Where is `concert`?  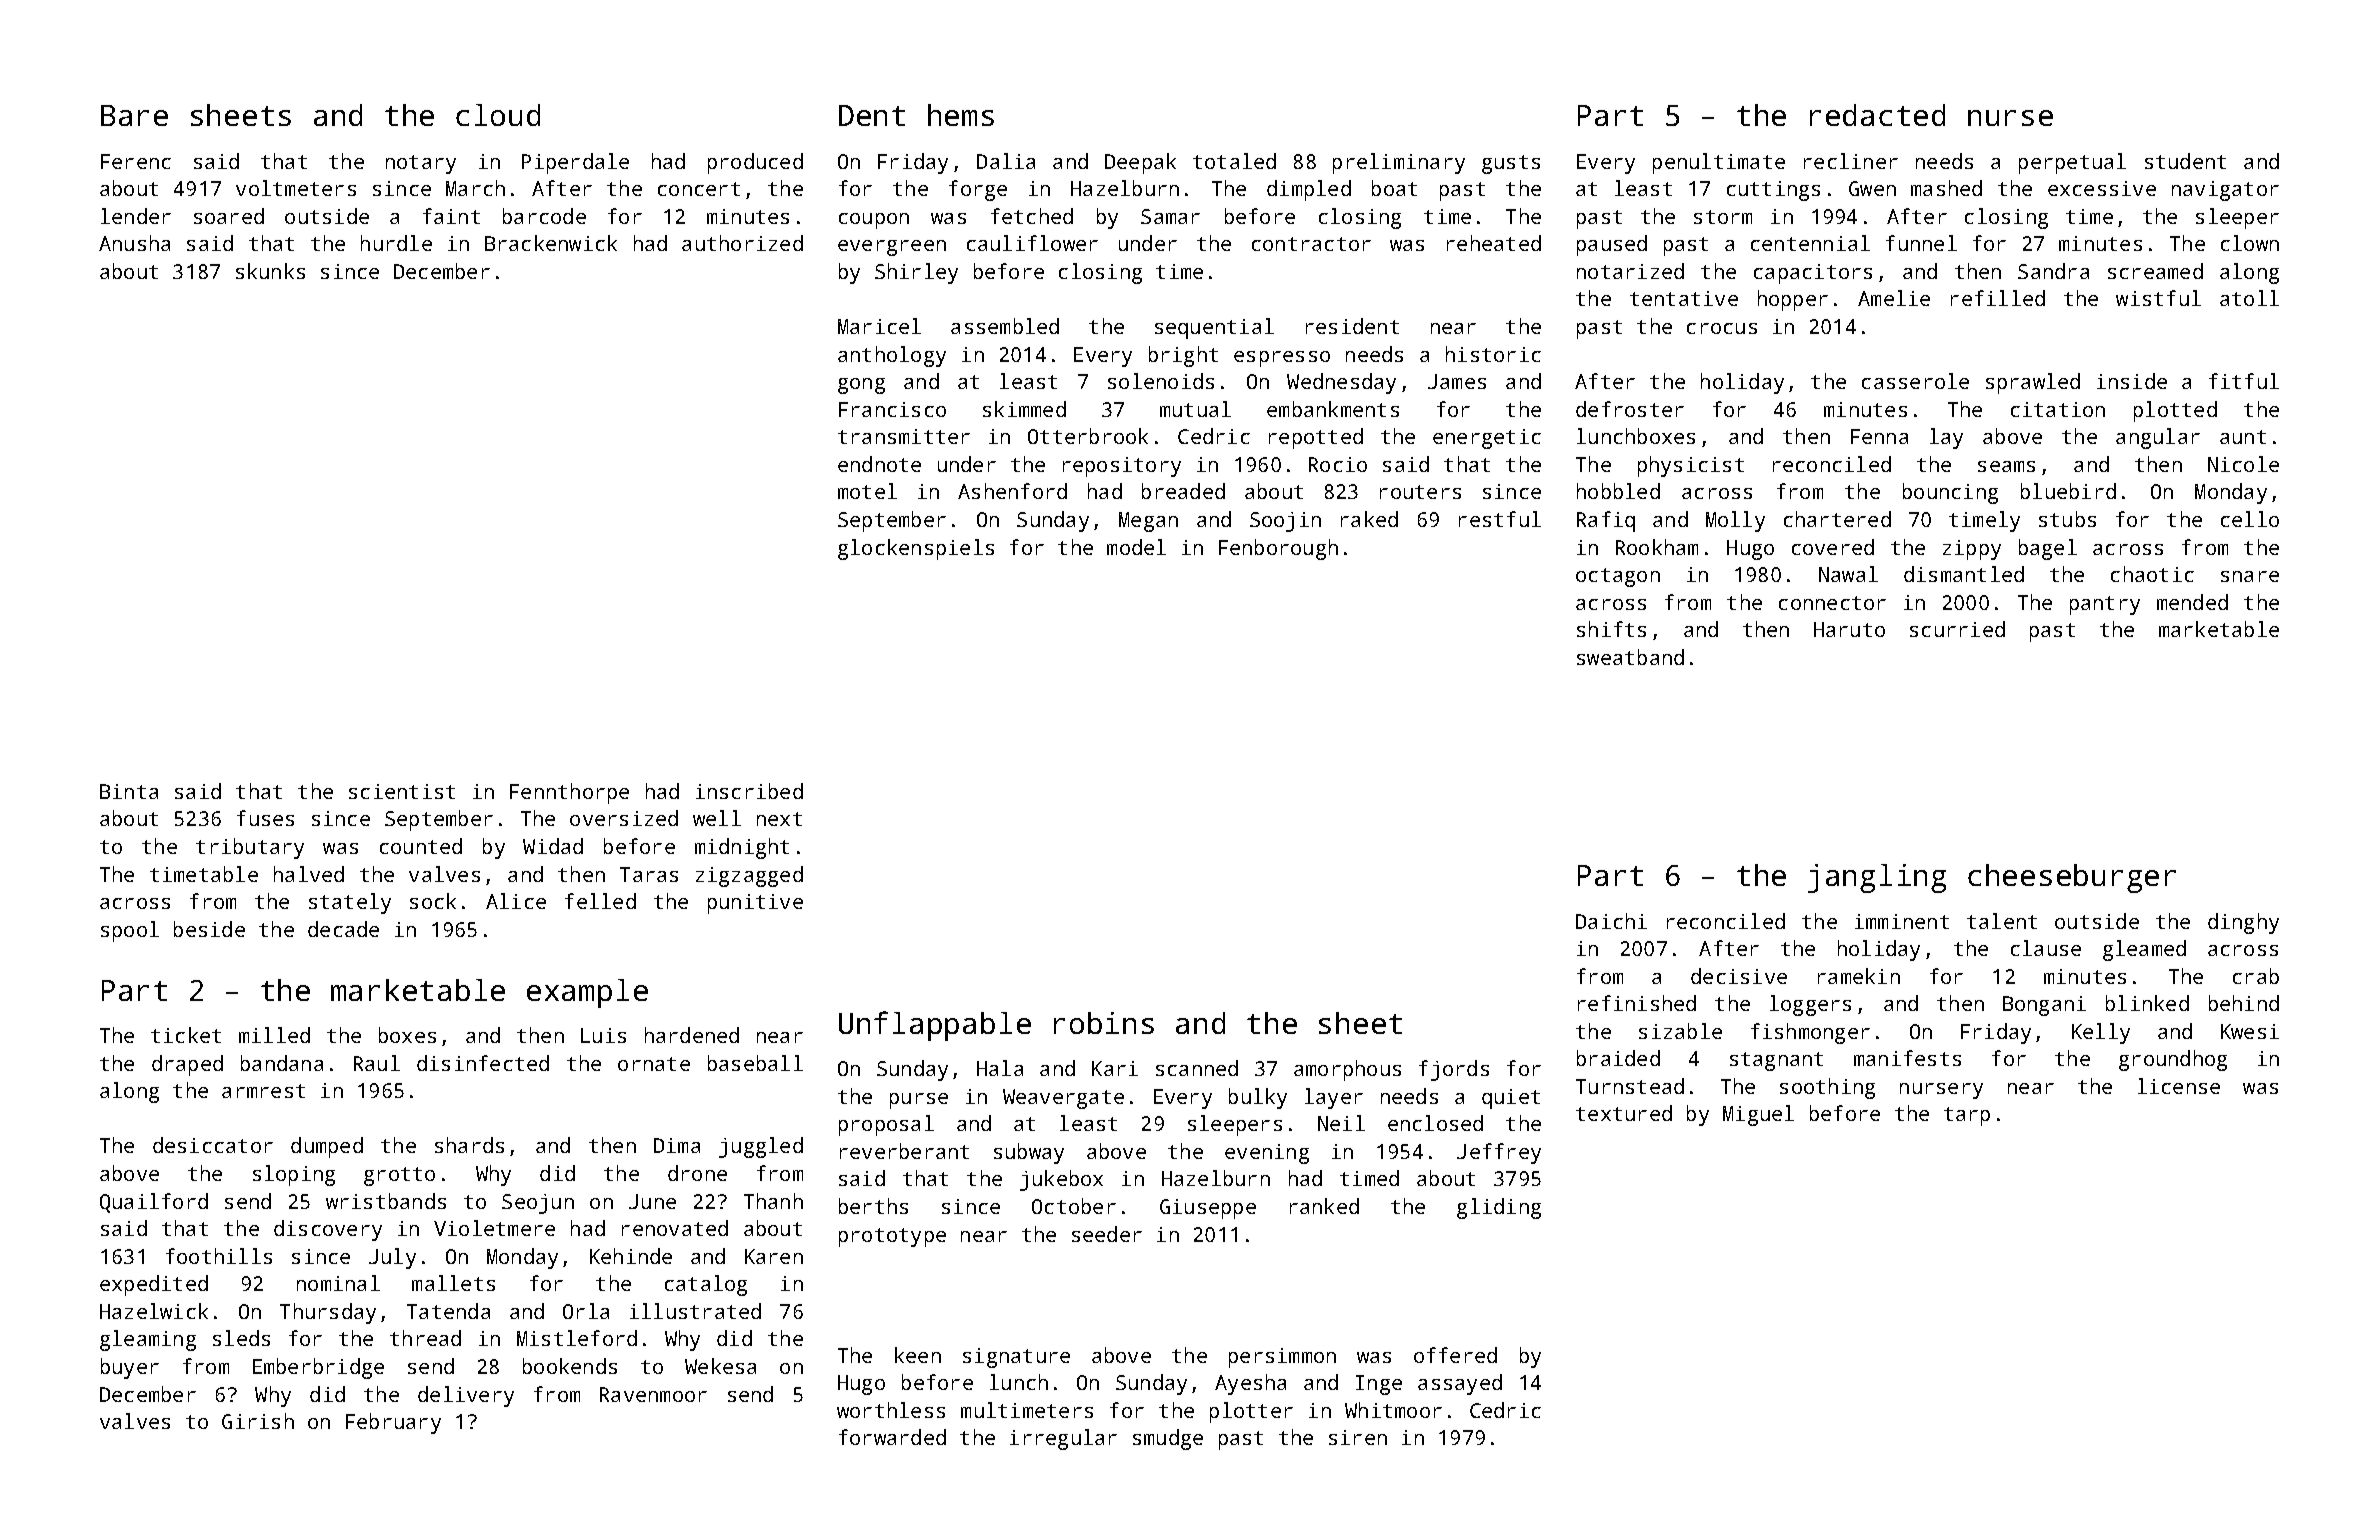 concert is located at coordinates (699, 189).
